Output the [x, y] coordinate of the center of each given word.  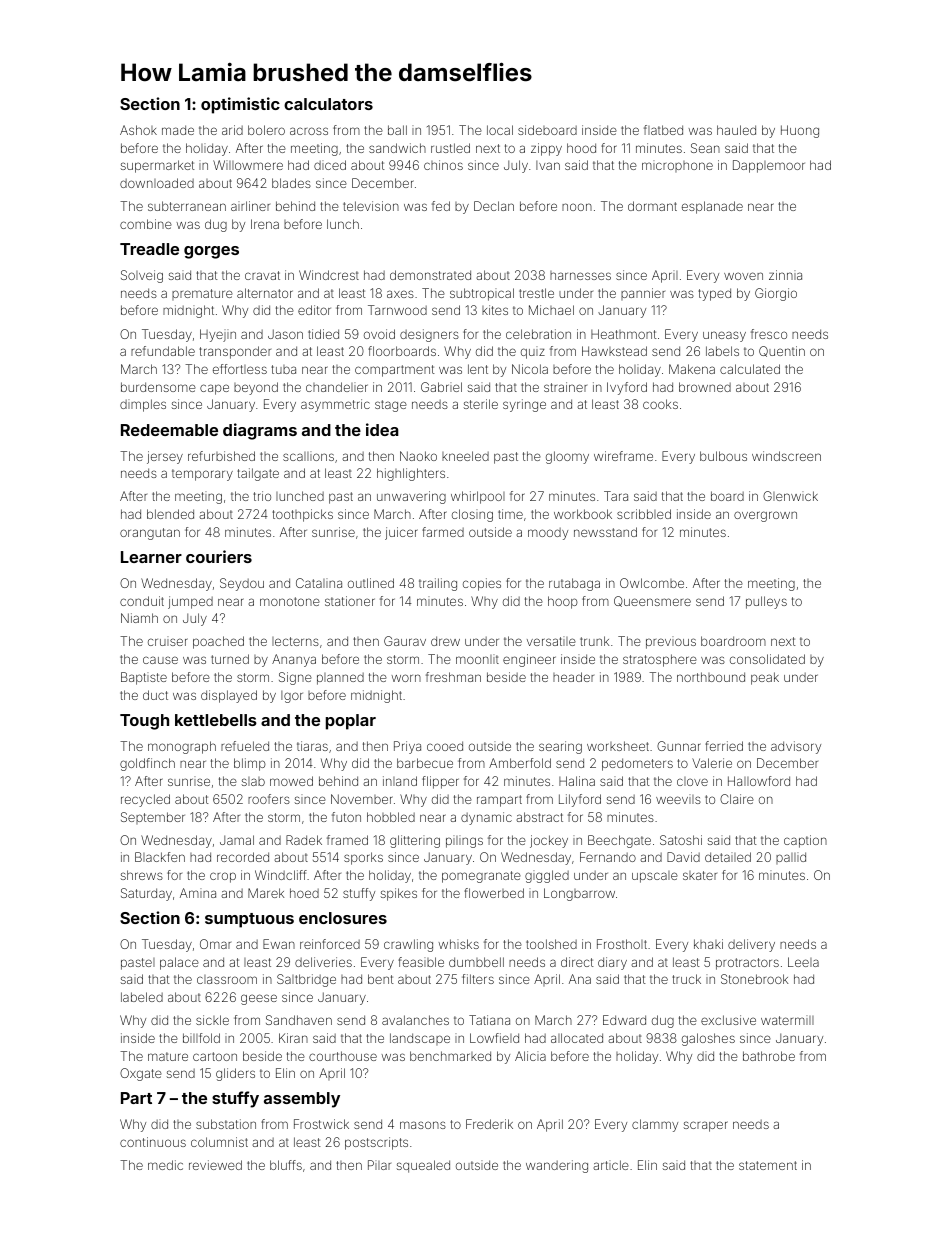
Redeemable [169, 430]
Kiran [293, 1038]
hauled [736, 130]
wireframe [623, 456]
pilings [464, 841]
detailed [728, 857]
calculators [328, 104]
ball [397, 130]
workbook [583, 514]
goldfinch [147, 764]
